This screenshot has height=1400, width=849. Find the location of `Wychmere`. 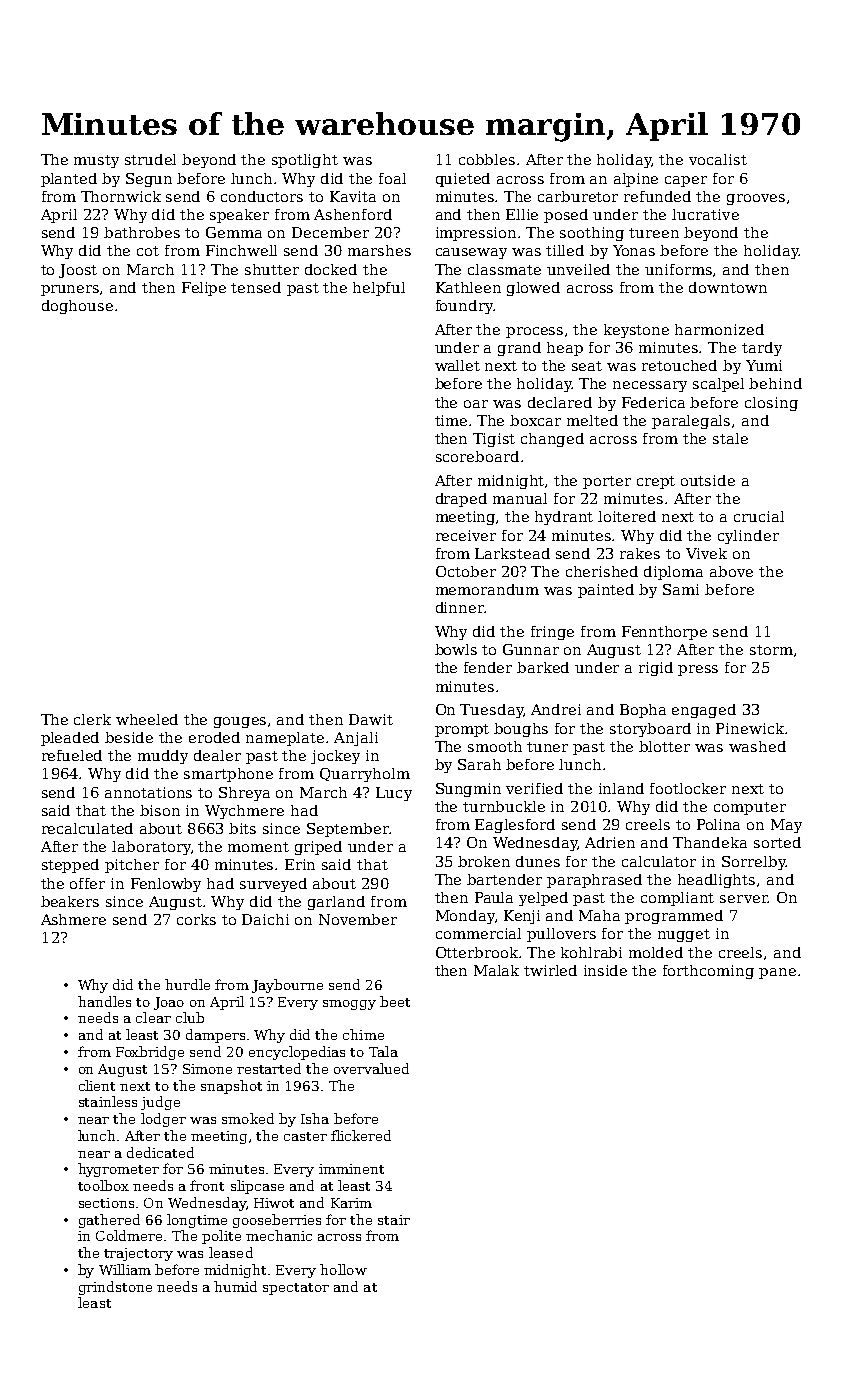

Wychmere is located at coordinates (244, 812).
